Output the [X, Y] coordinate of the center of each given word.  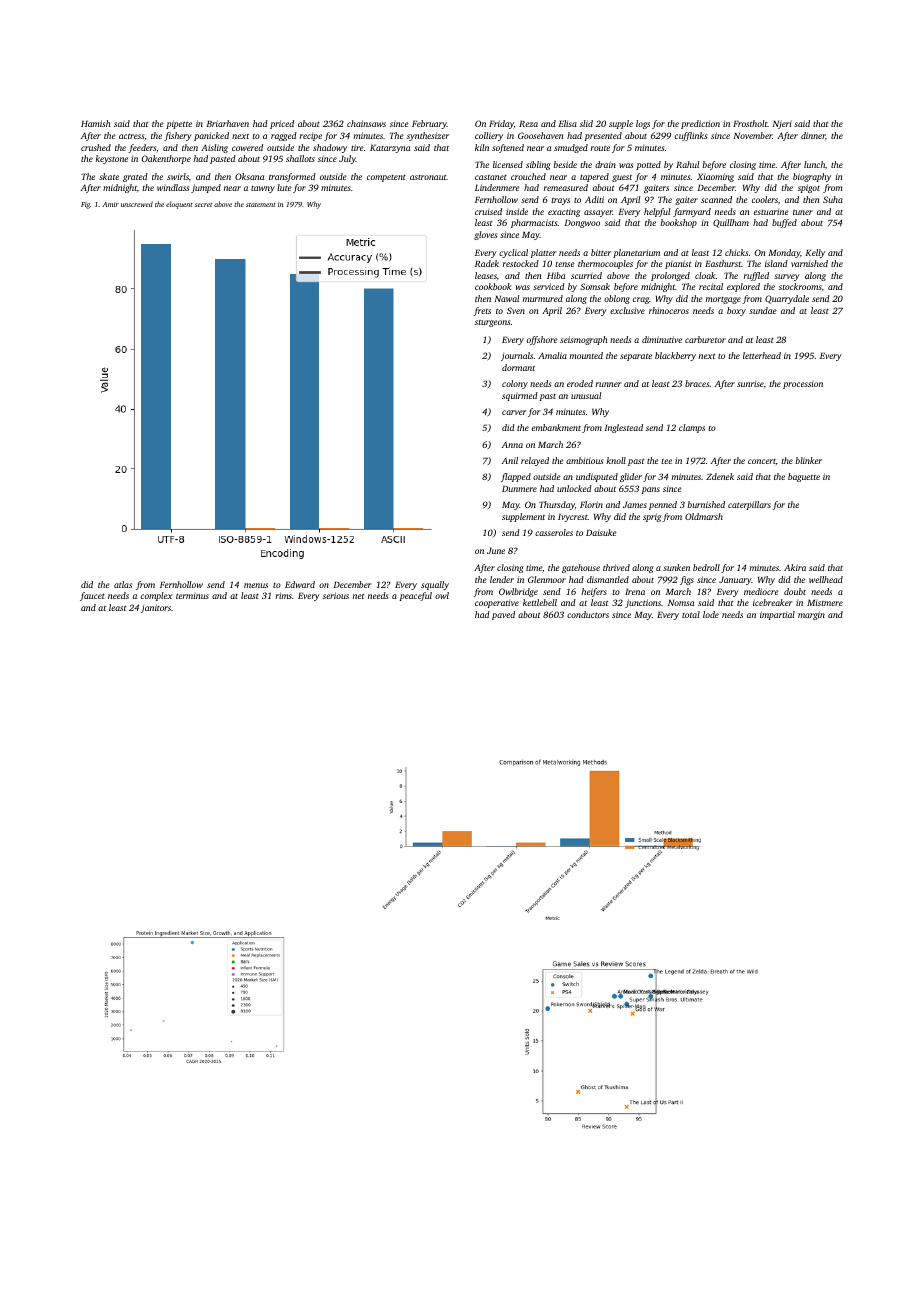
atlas [123, 584]
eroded [580, 383]
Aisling [214, 148]
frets [482, 311]
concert [762, 461]
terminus [192, 596]
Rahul [688, 164]
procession [803, 385]
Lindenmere [497, 187]
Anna [512, 444]
